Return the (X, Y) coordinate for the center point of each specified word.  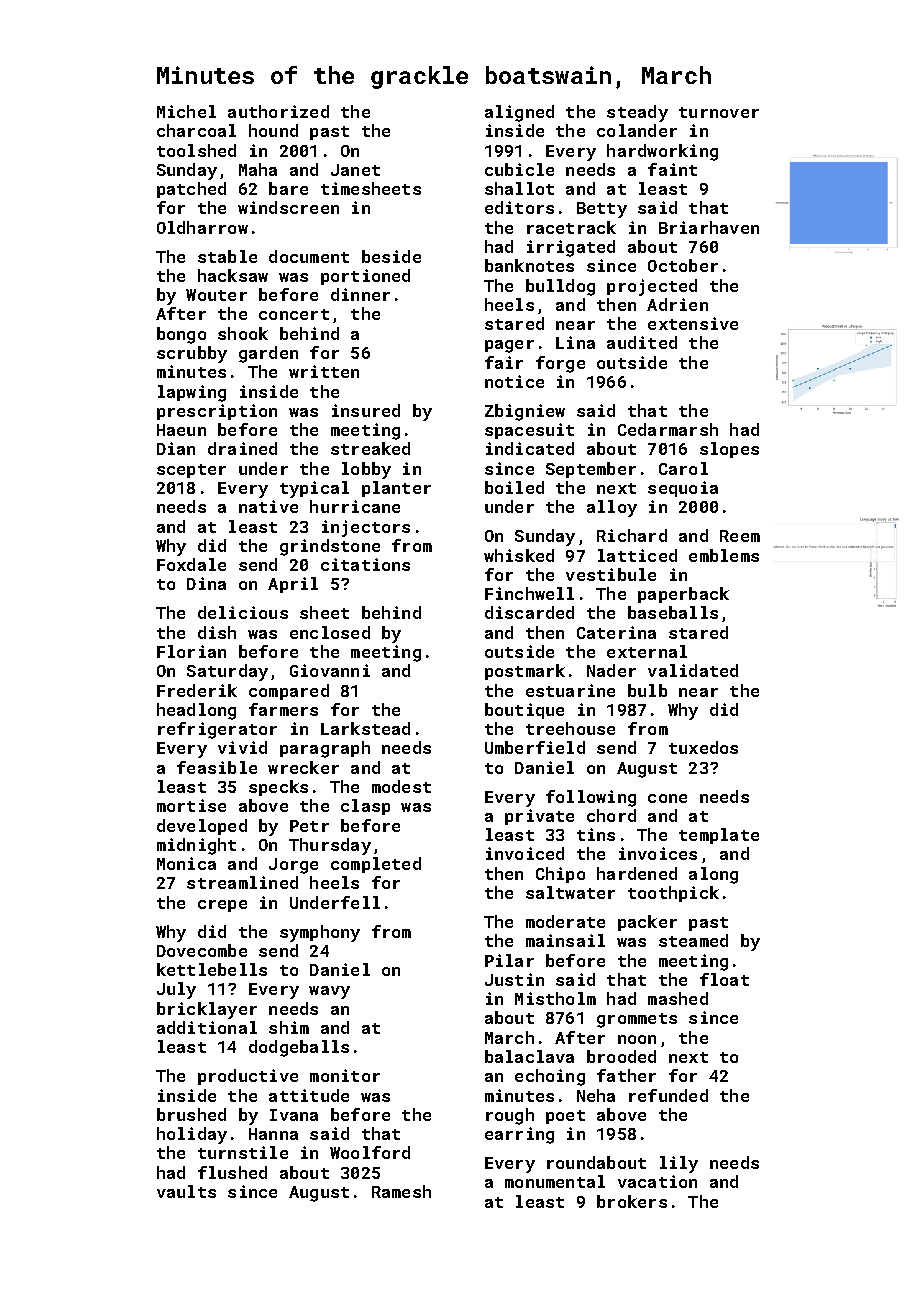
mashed (678, 998)
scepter (191, 471)
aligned (519, 113)
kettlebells (212, 969)
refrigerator (217, 730)
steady (637, 113)
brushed (191, 1114)
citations (365, 564)
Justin (514, 979)
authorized (278, 111)
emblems (724, 555)
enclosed (330, 632)
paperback (683, 595)
